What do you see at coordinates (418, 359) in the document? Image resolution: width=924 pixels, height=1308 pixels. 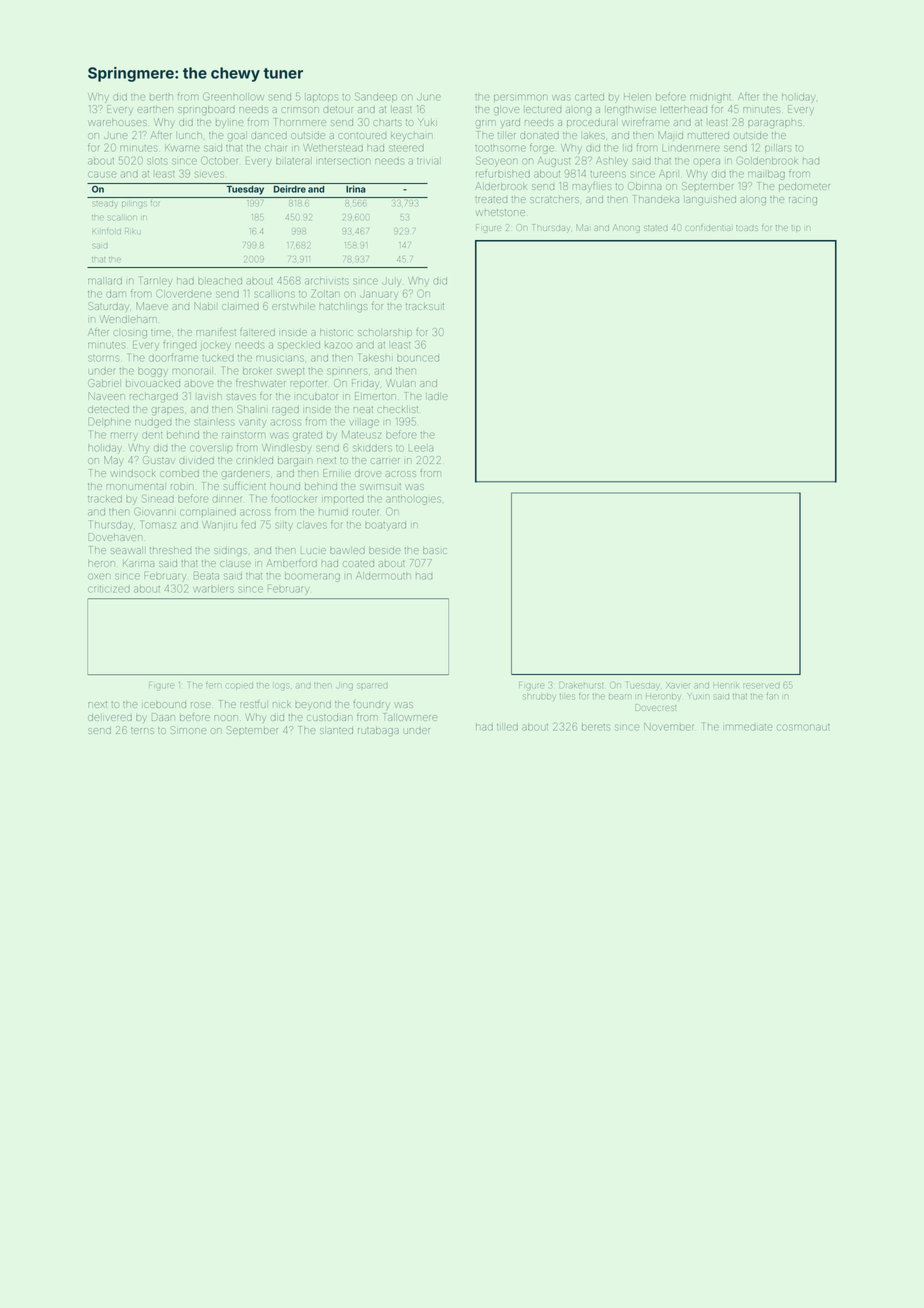 I see `bounced` at bounding box center [418, 359].
